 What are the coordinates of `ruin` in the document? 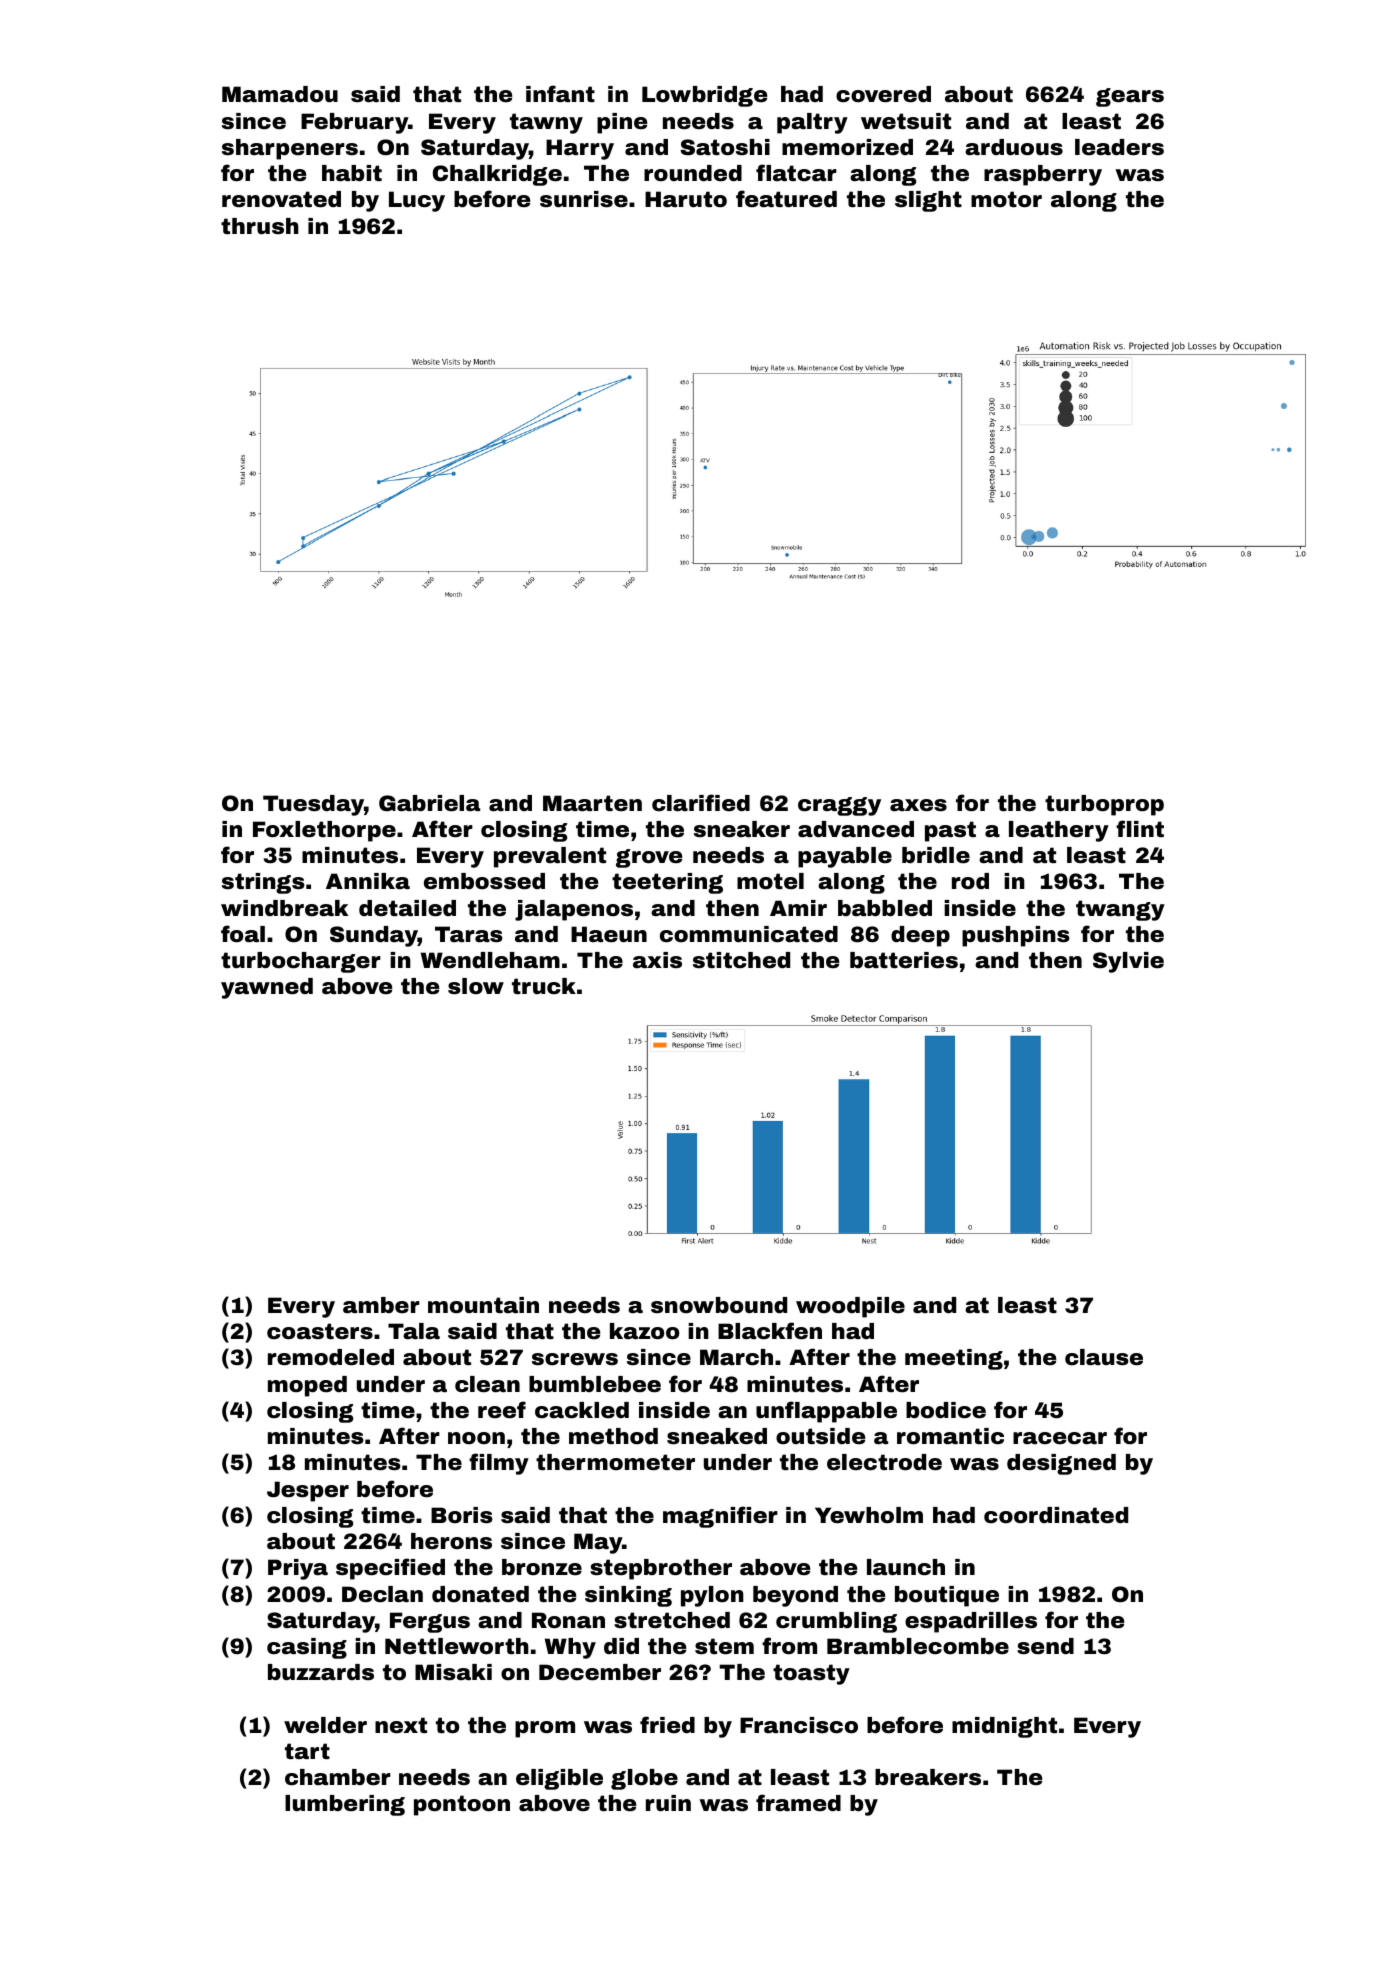 It's located at (668, 1803).
